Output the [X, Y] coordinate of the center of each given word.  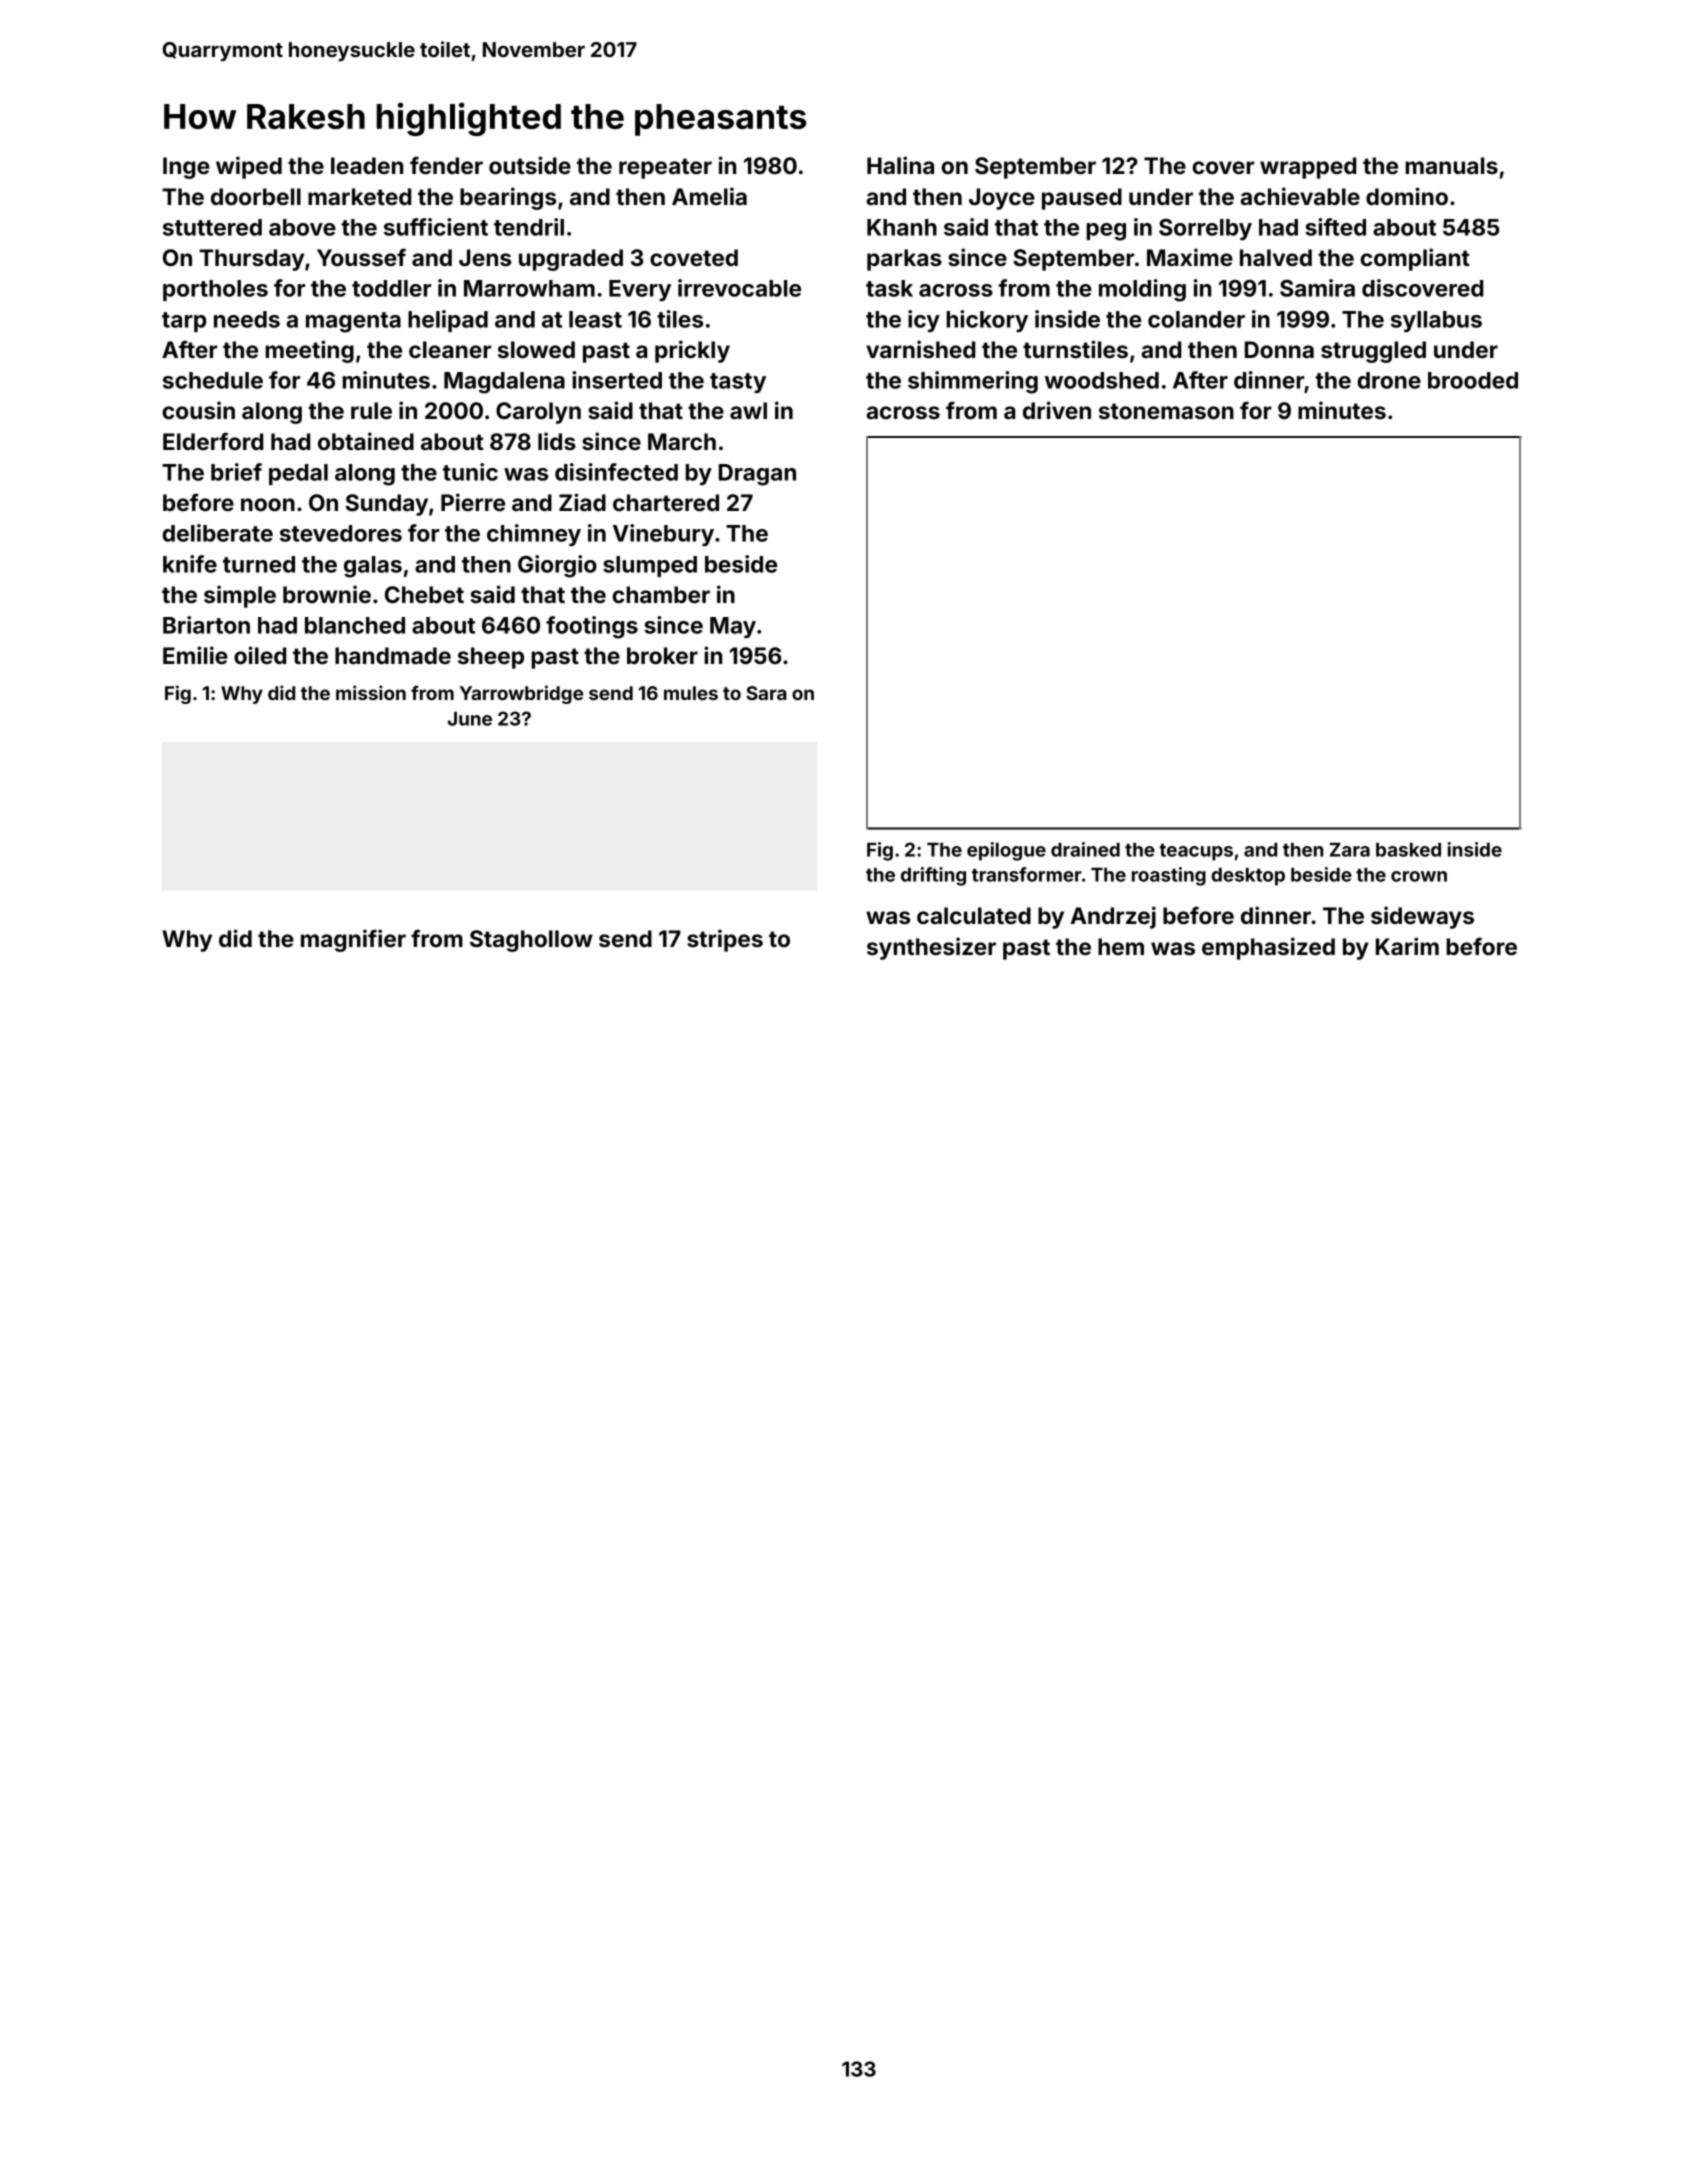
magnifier [353, 940]
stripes [725, 940]
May [733, 627]
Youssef [361, 257]
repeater [665, 168]
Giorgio [557, 566]
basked [1408, 850]
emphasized [1268, 948]
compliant [1415, 259]
